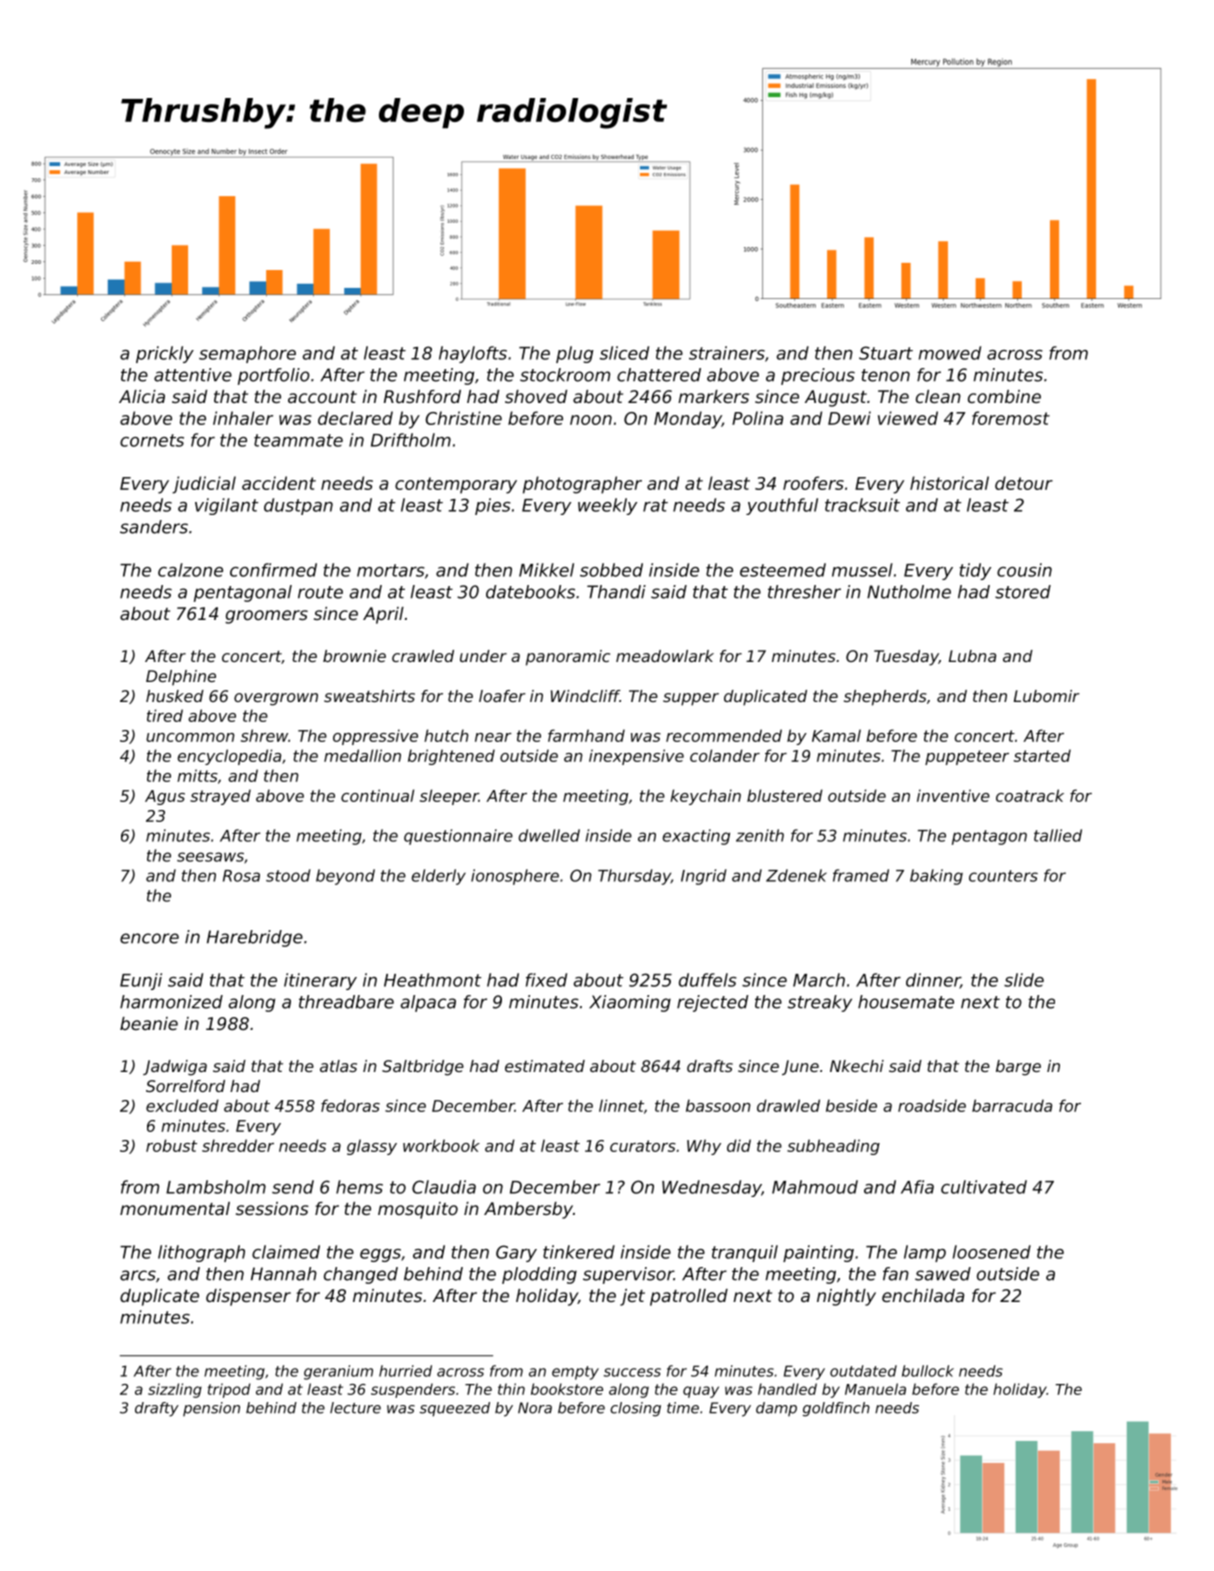  I want to click on detour, so click(1024, 483).
